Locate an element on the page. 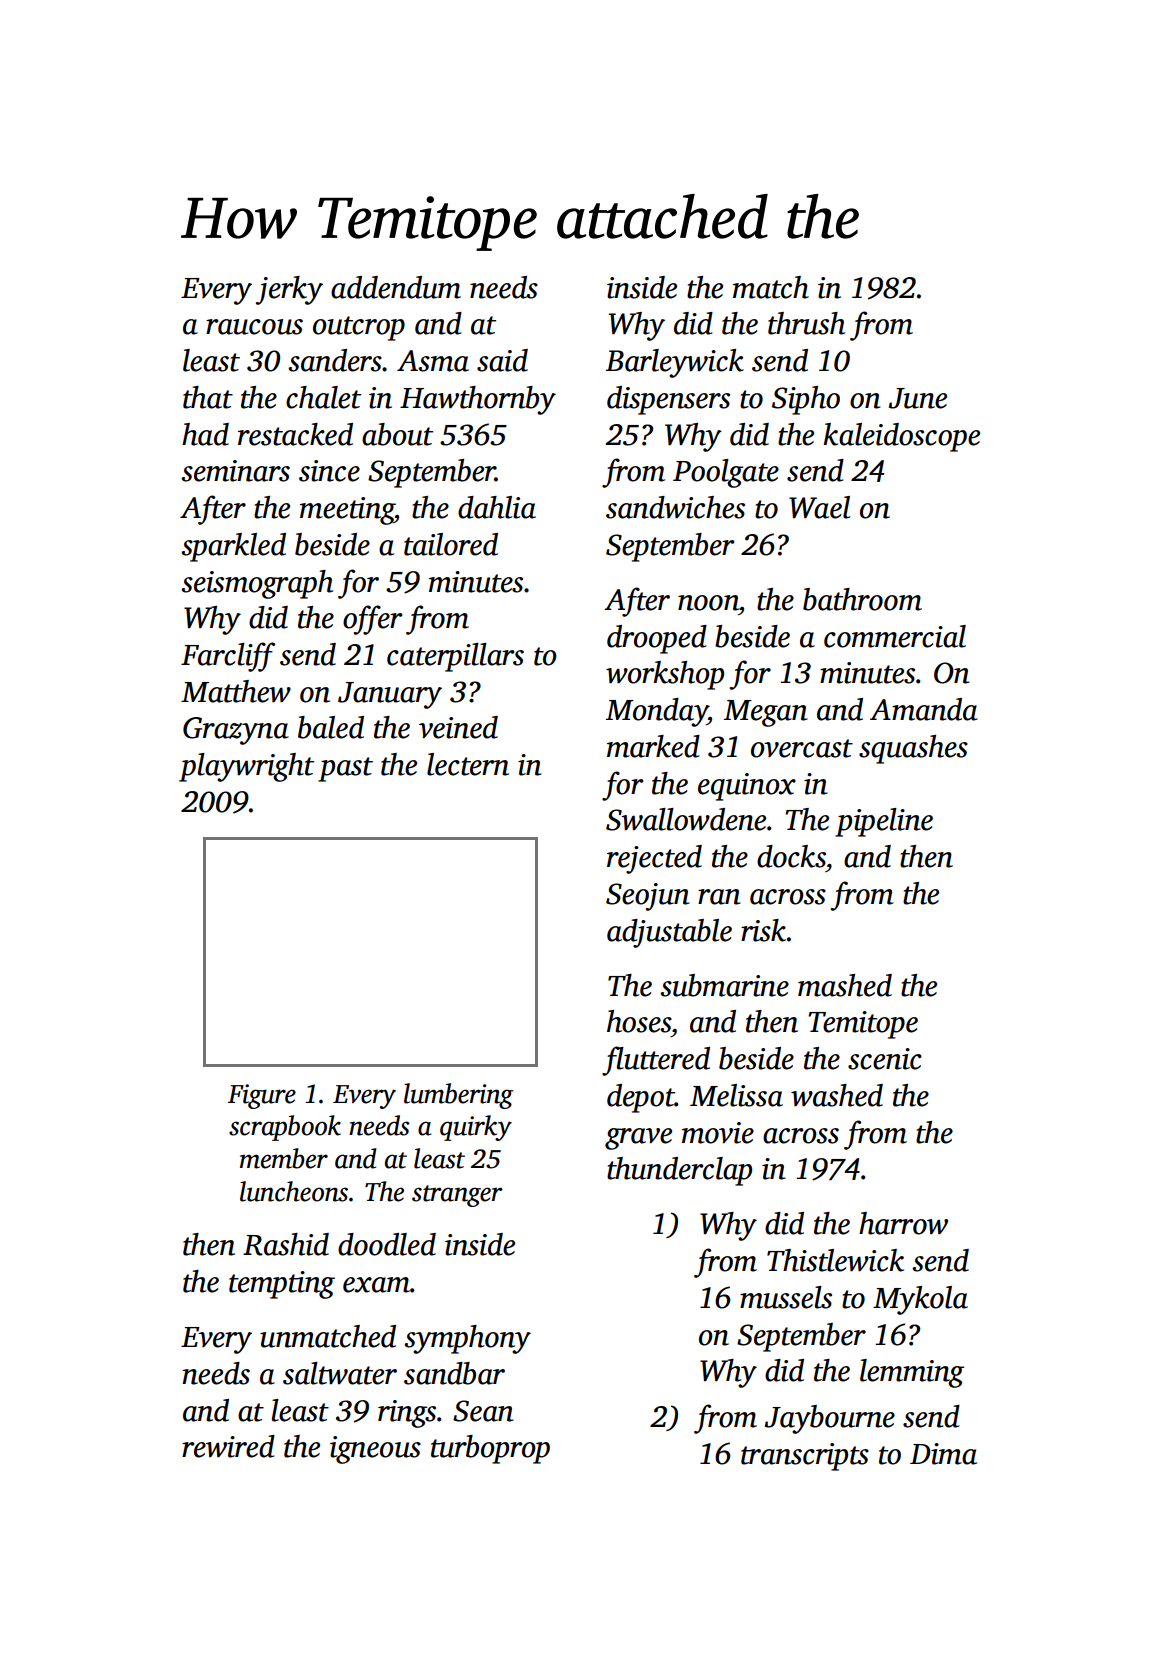  addendum is located at coordinates (396, 287).
